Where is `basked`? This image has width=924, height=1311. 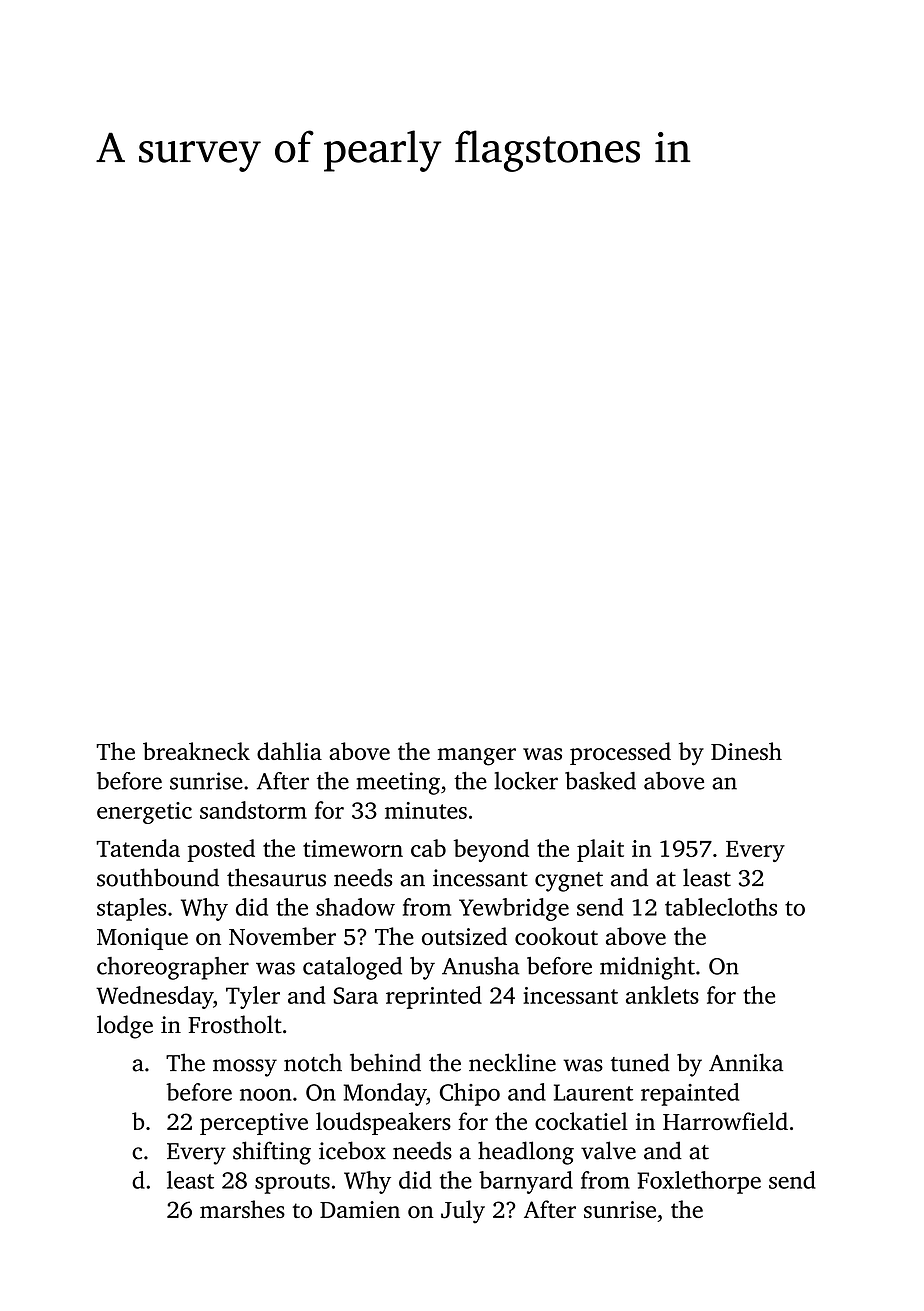 basked is located at coordinates (600, 781).
